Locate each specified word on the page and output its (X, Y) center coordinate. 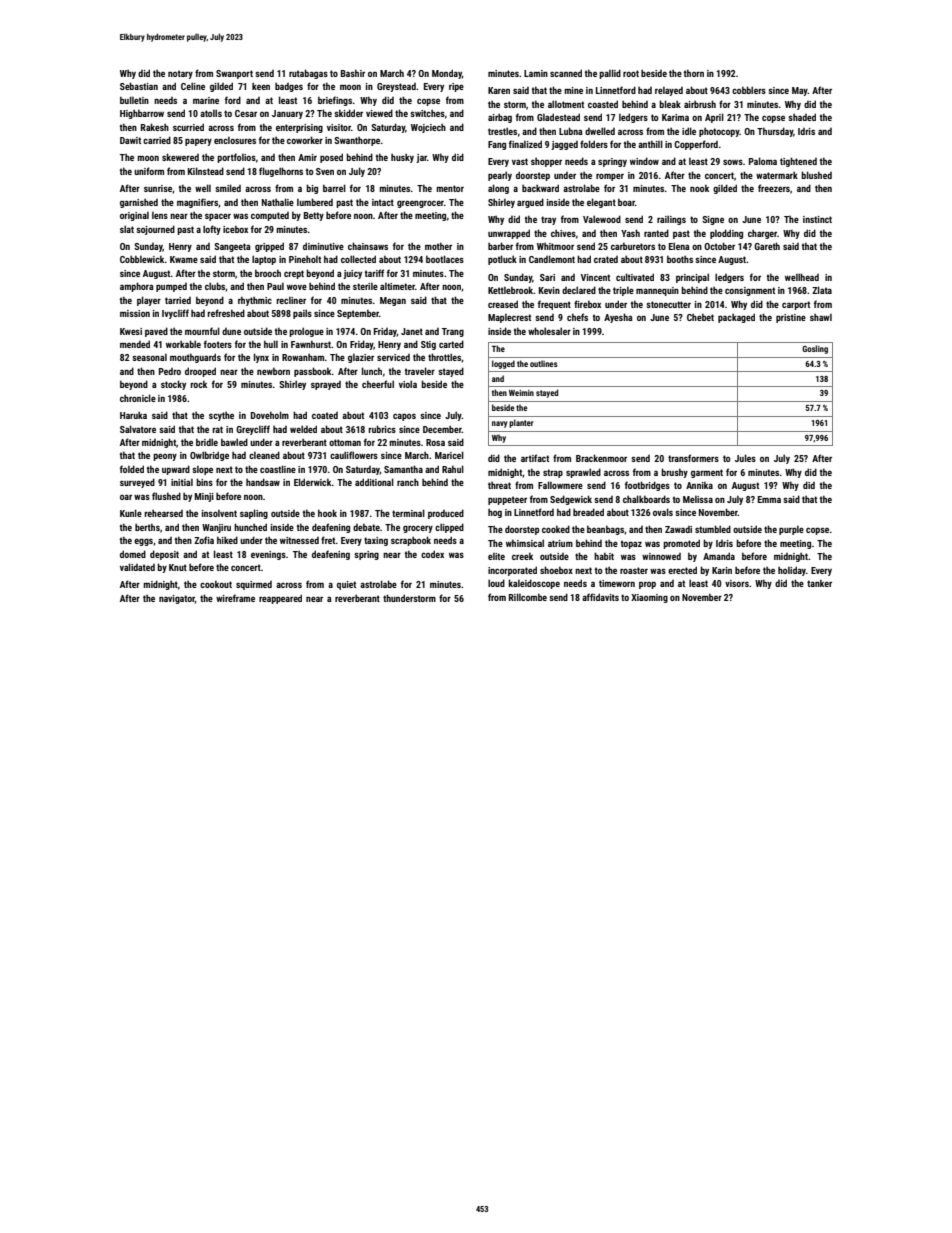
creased (503, 304)
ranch (408, 482)
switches (427, 113)
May (800, 91)
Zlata (822, 290)
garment (707, 473)
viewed (379, 113)
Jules (745, 458)
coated (325, 415)
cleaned (264, 455)
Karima (675, 117)
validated (137, 567)
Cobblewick (142, 259)
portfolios (236, 158)
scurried (188, 127)
